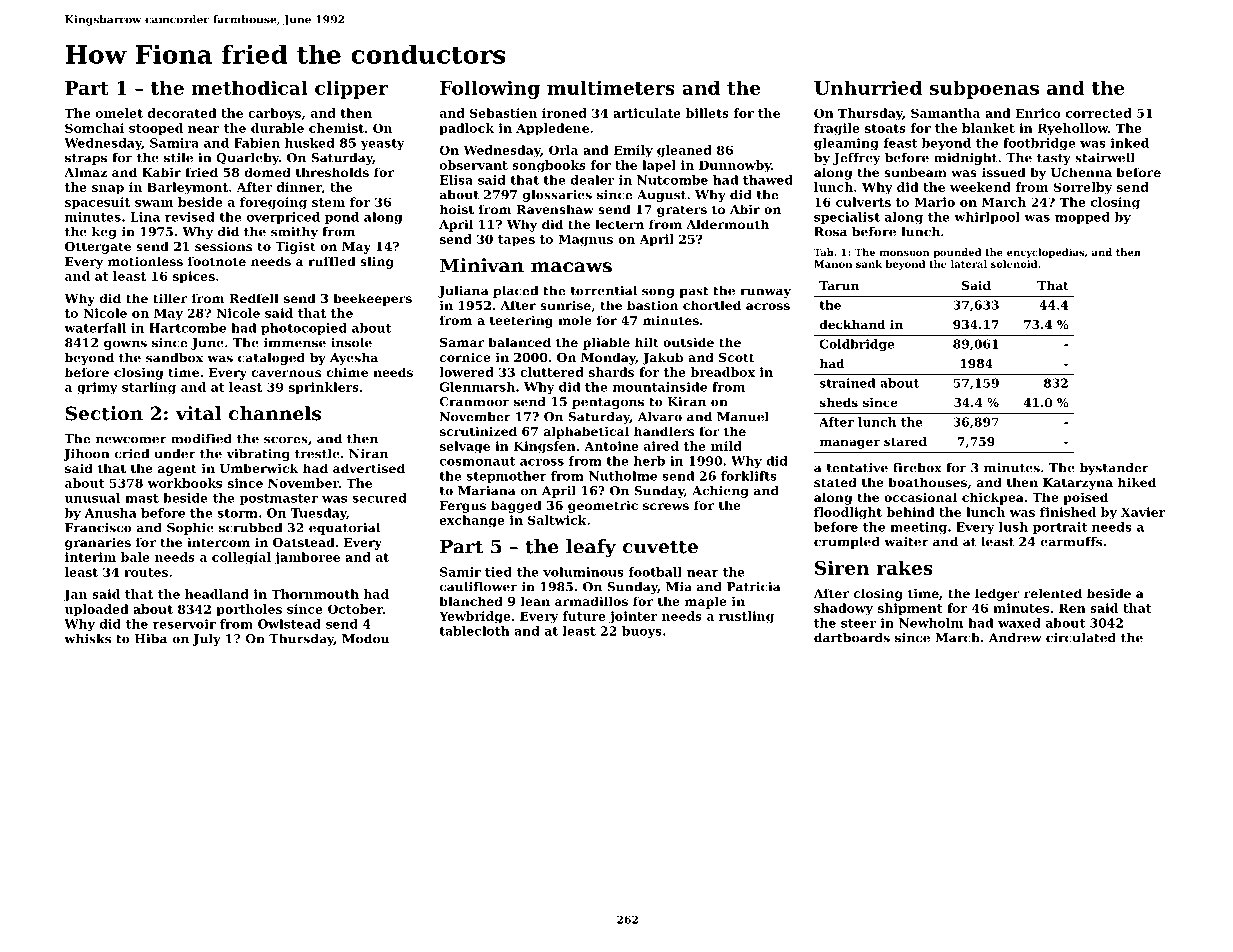 The height and width of the screenshot is (952, 1233). I want to click on gleaming, so click(846, 144).
